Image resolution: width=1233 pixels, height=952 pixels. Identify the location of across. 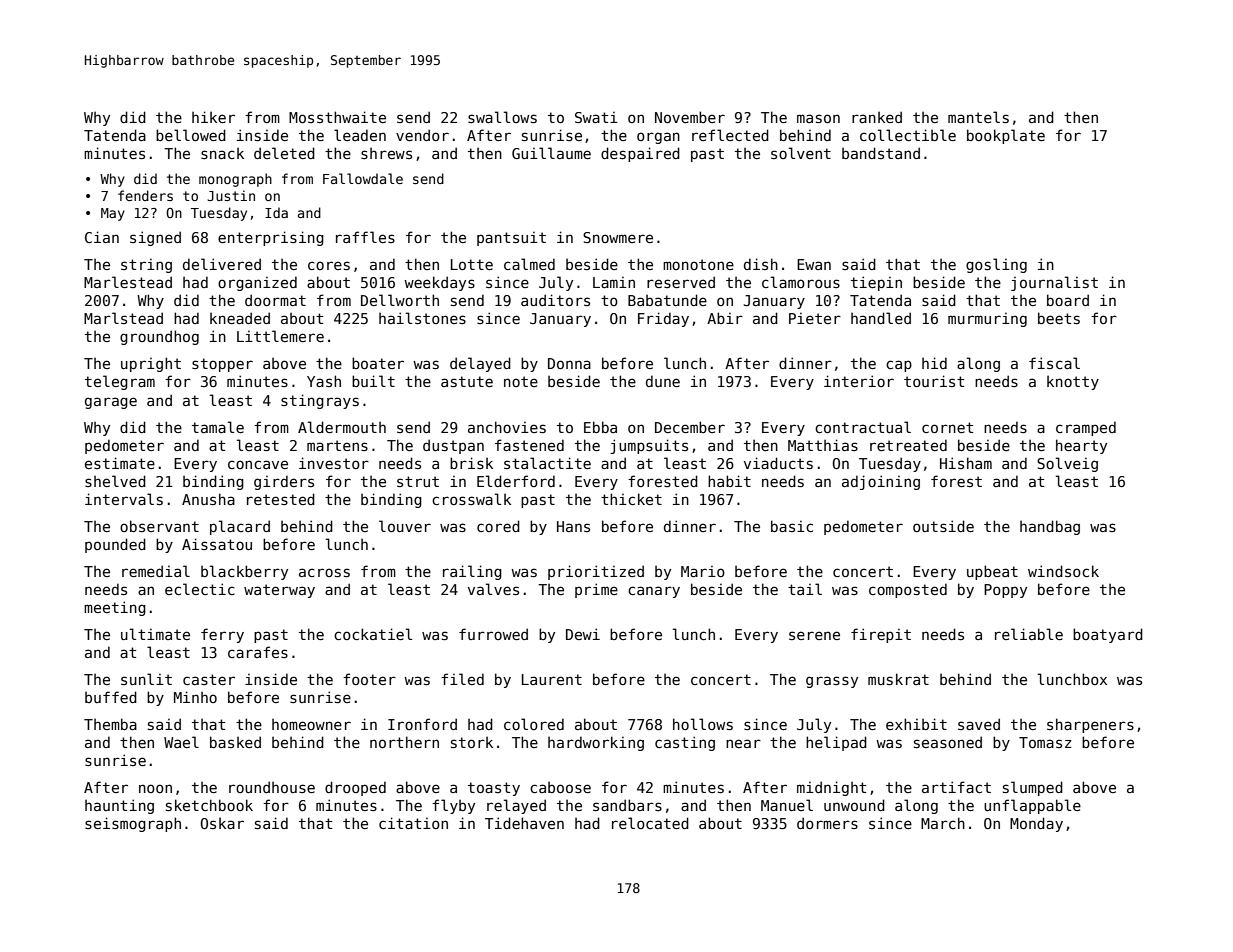
(324, 572).
